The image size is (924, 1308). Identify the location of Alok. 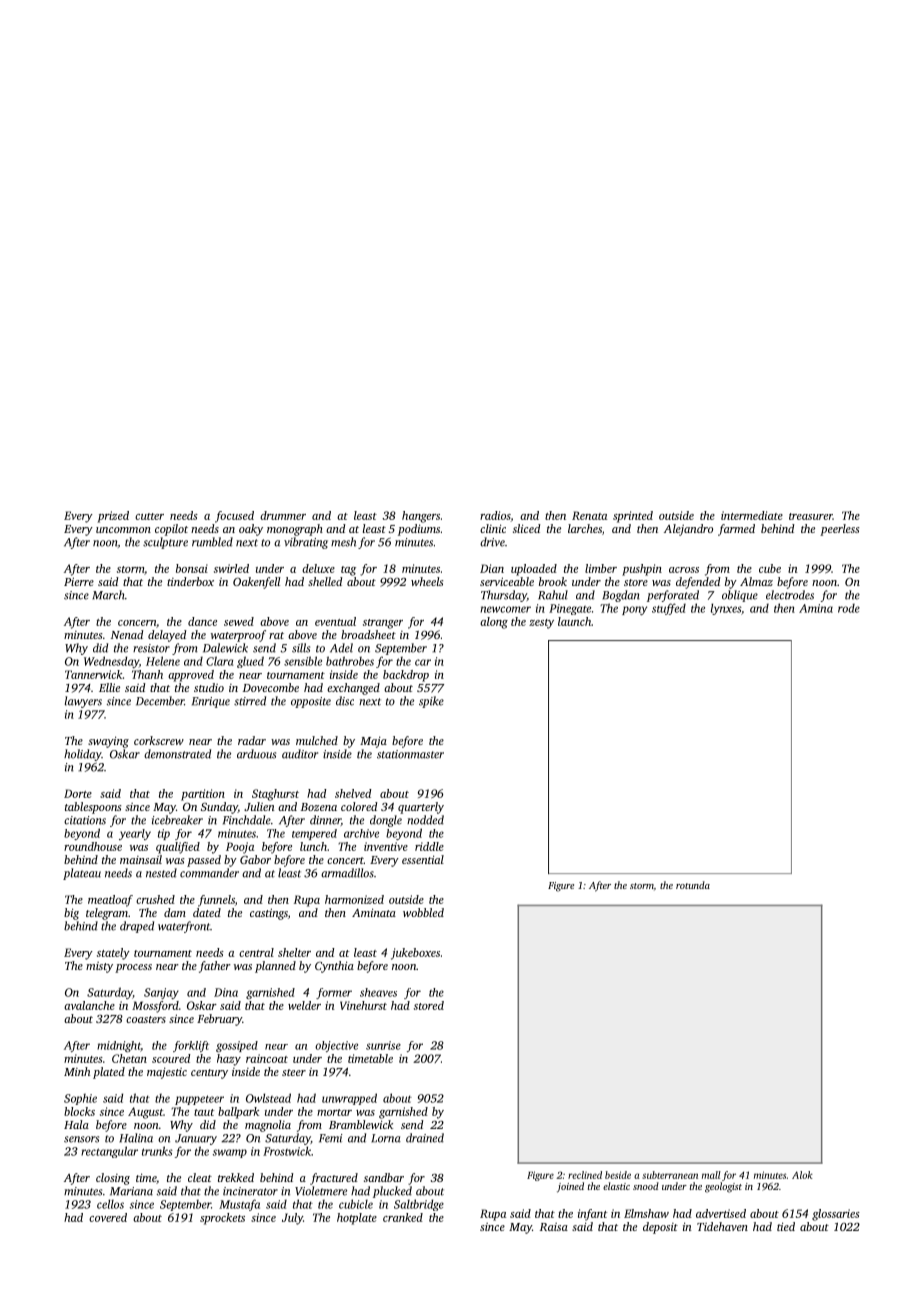
(802, 1175).
